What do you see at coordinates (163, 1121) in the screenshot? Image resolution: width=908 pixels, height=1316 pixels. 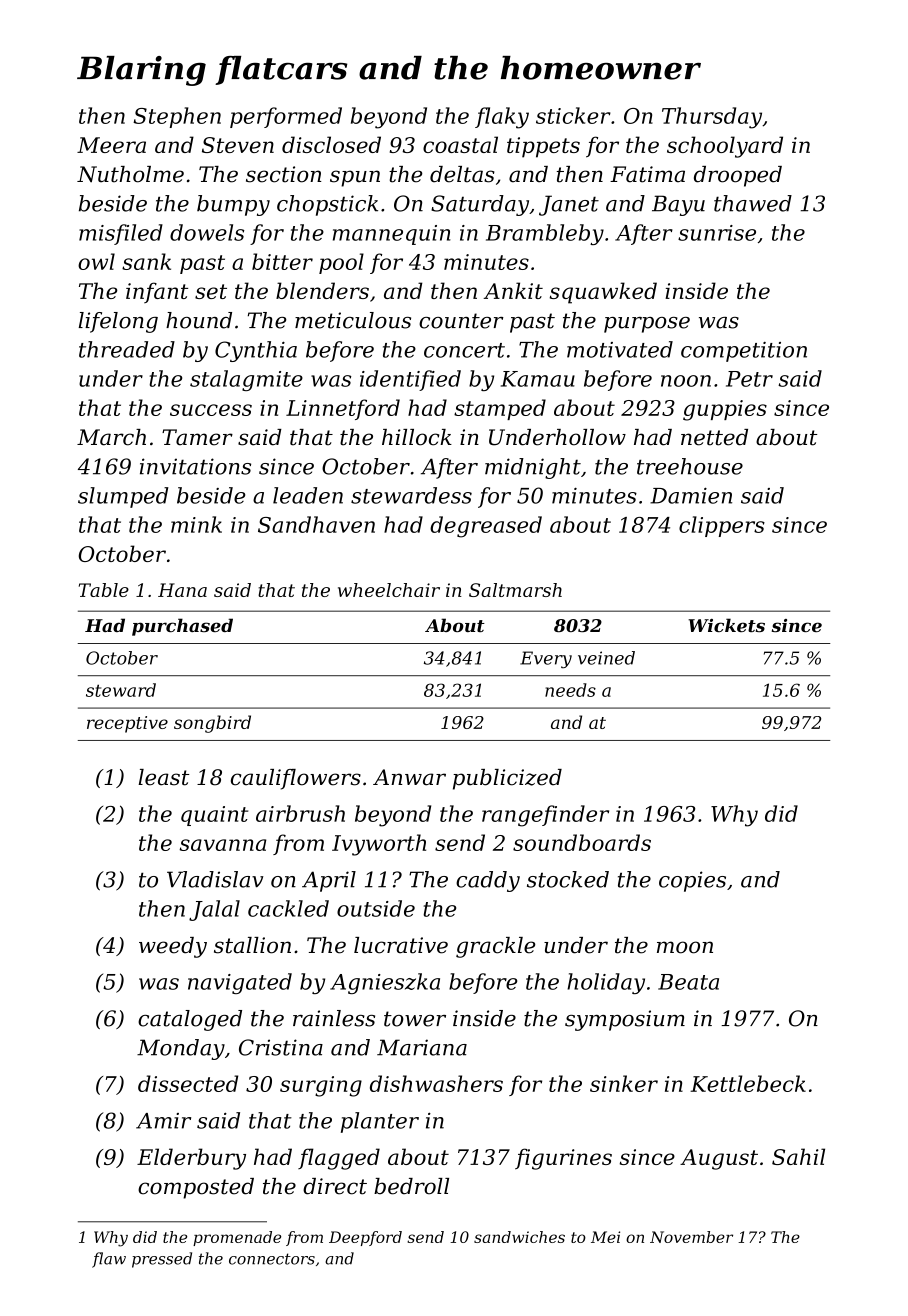 I see `Amir` at bounding box center [163, 1121].
